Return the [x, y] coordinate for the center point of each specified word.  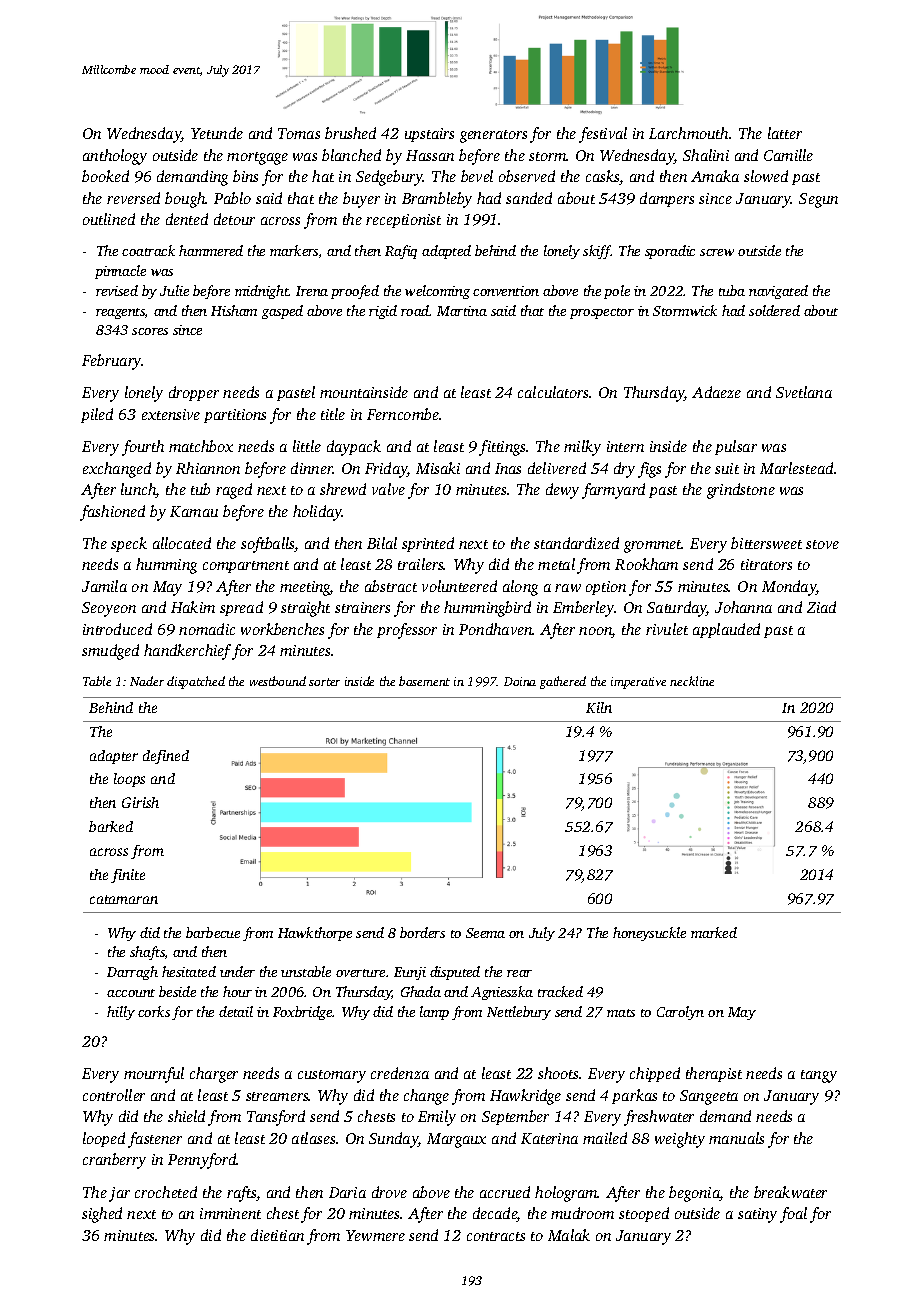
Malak [569, 1235]
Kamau [194, 511]
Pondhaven [496, 629]
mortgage [257, 158]
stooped [644, 1214]
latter [785, 133]
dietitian [277, 1235]
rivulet [667, 629]
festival [603, 135]
